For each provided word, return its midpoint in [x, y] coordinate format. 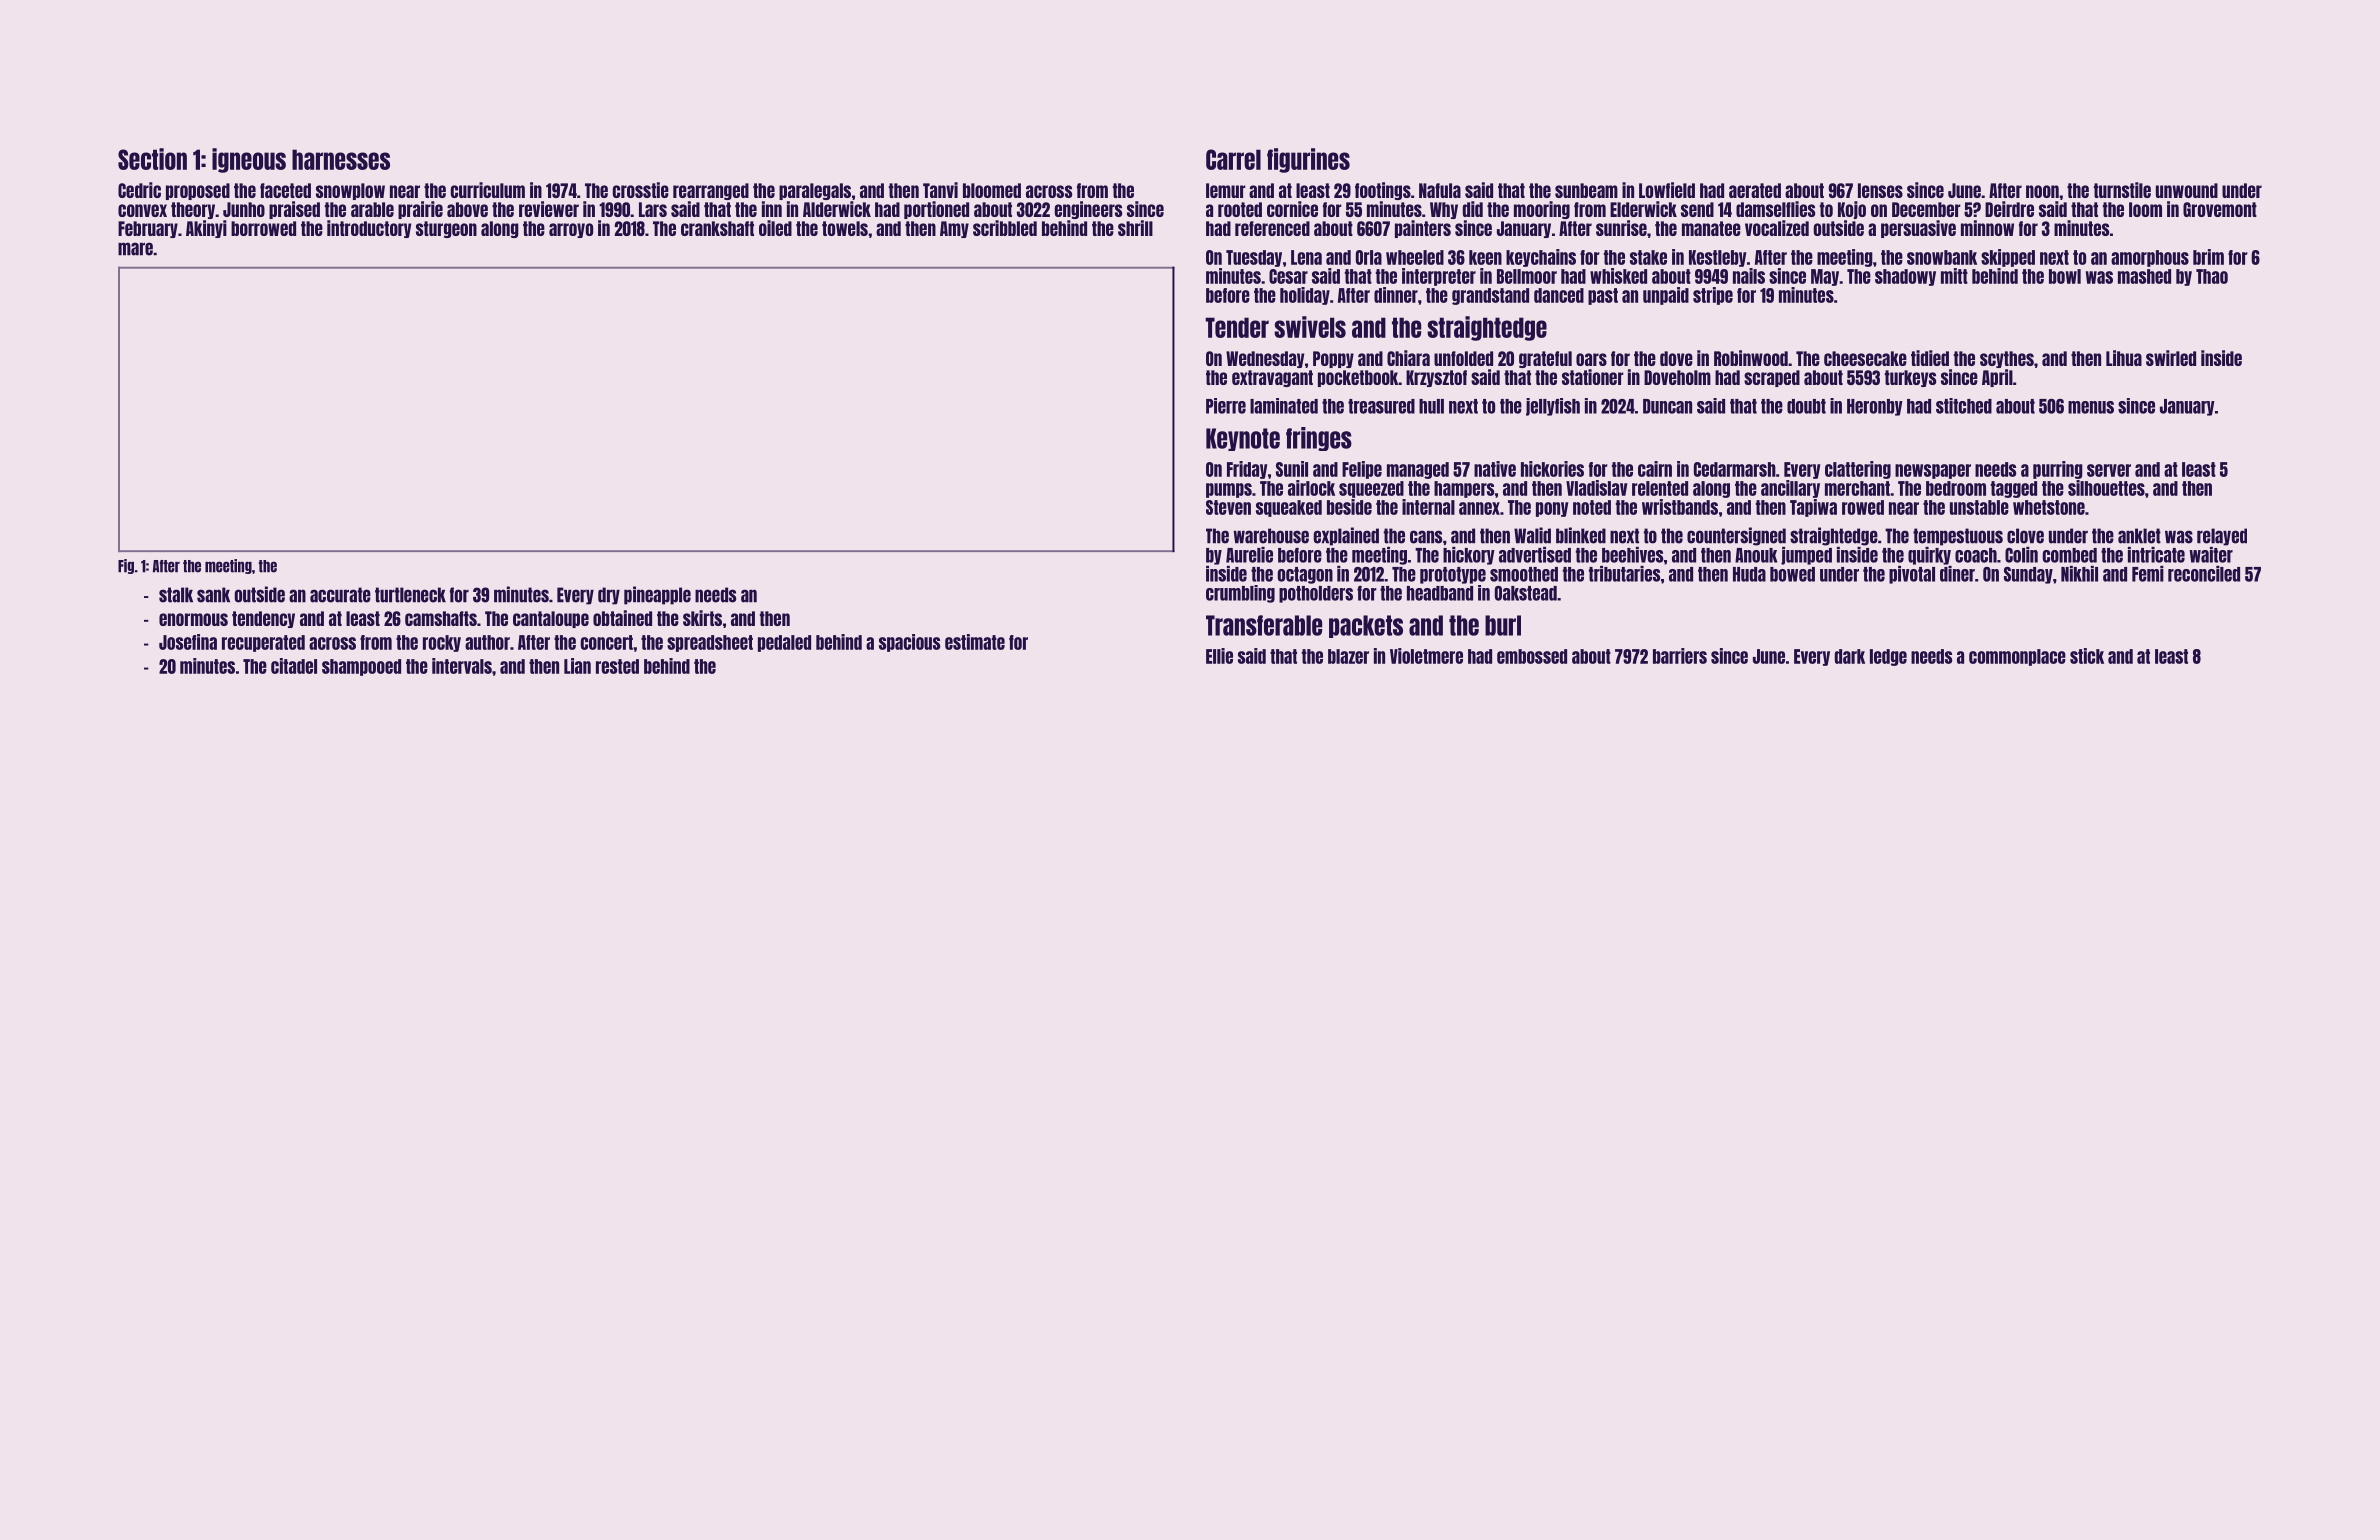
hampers [1464, 489]
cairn [1655, 469]
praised [294, 210]
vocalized [1777, 228]
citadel [294, 666]
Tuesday [1254, 258]
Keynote [1243, 439]
